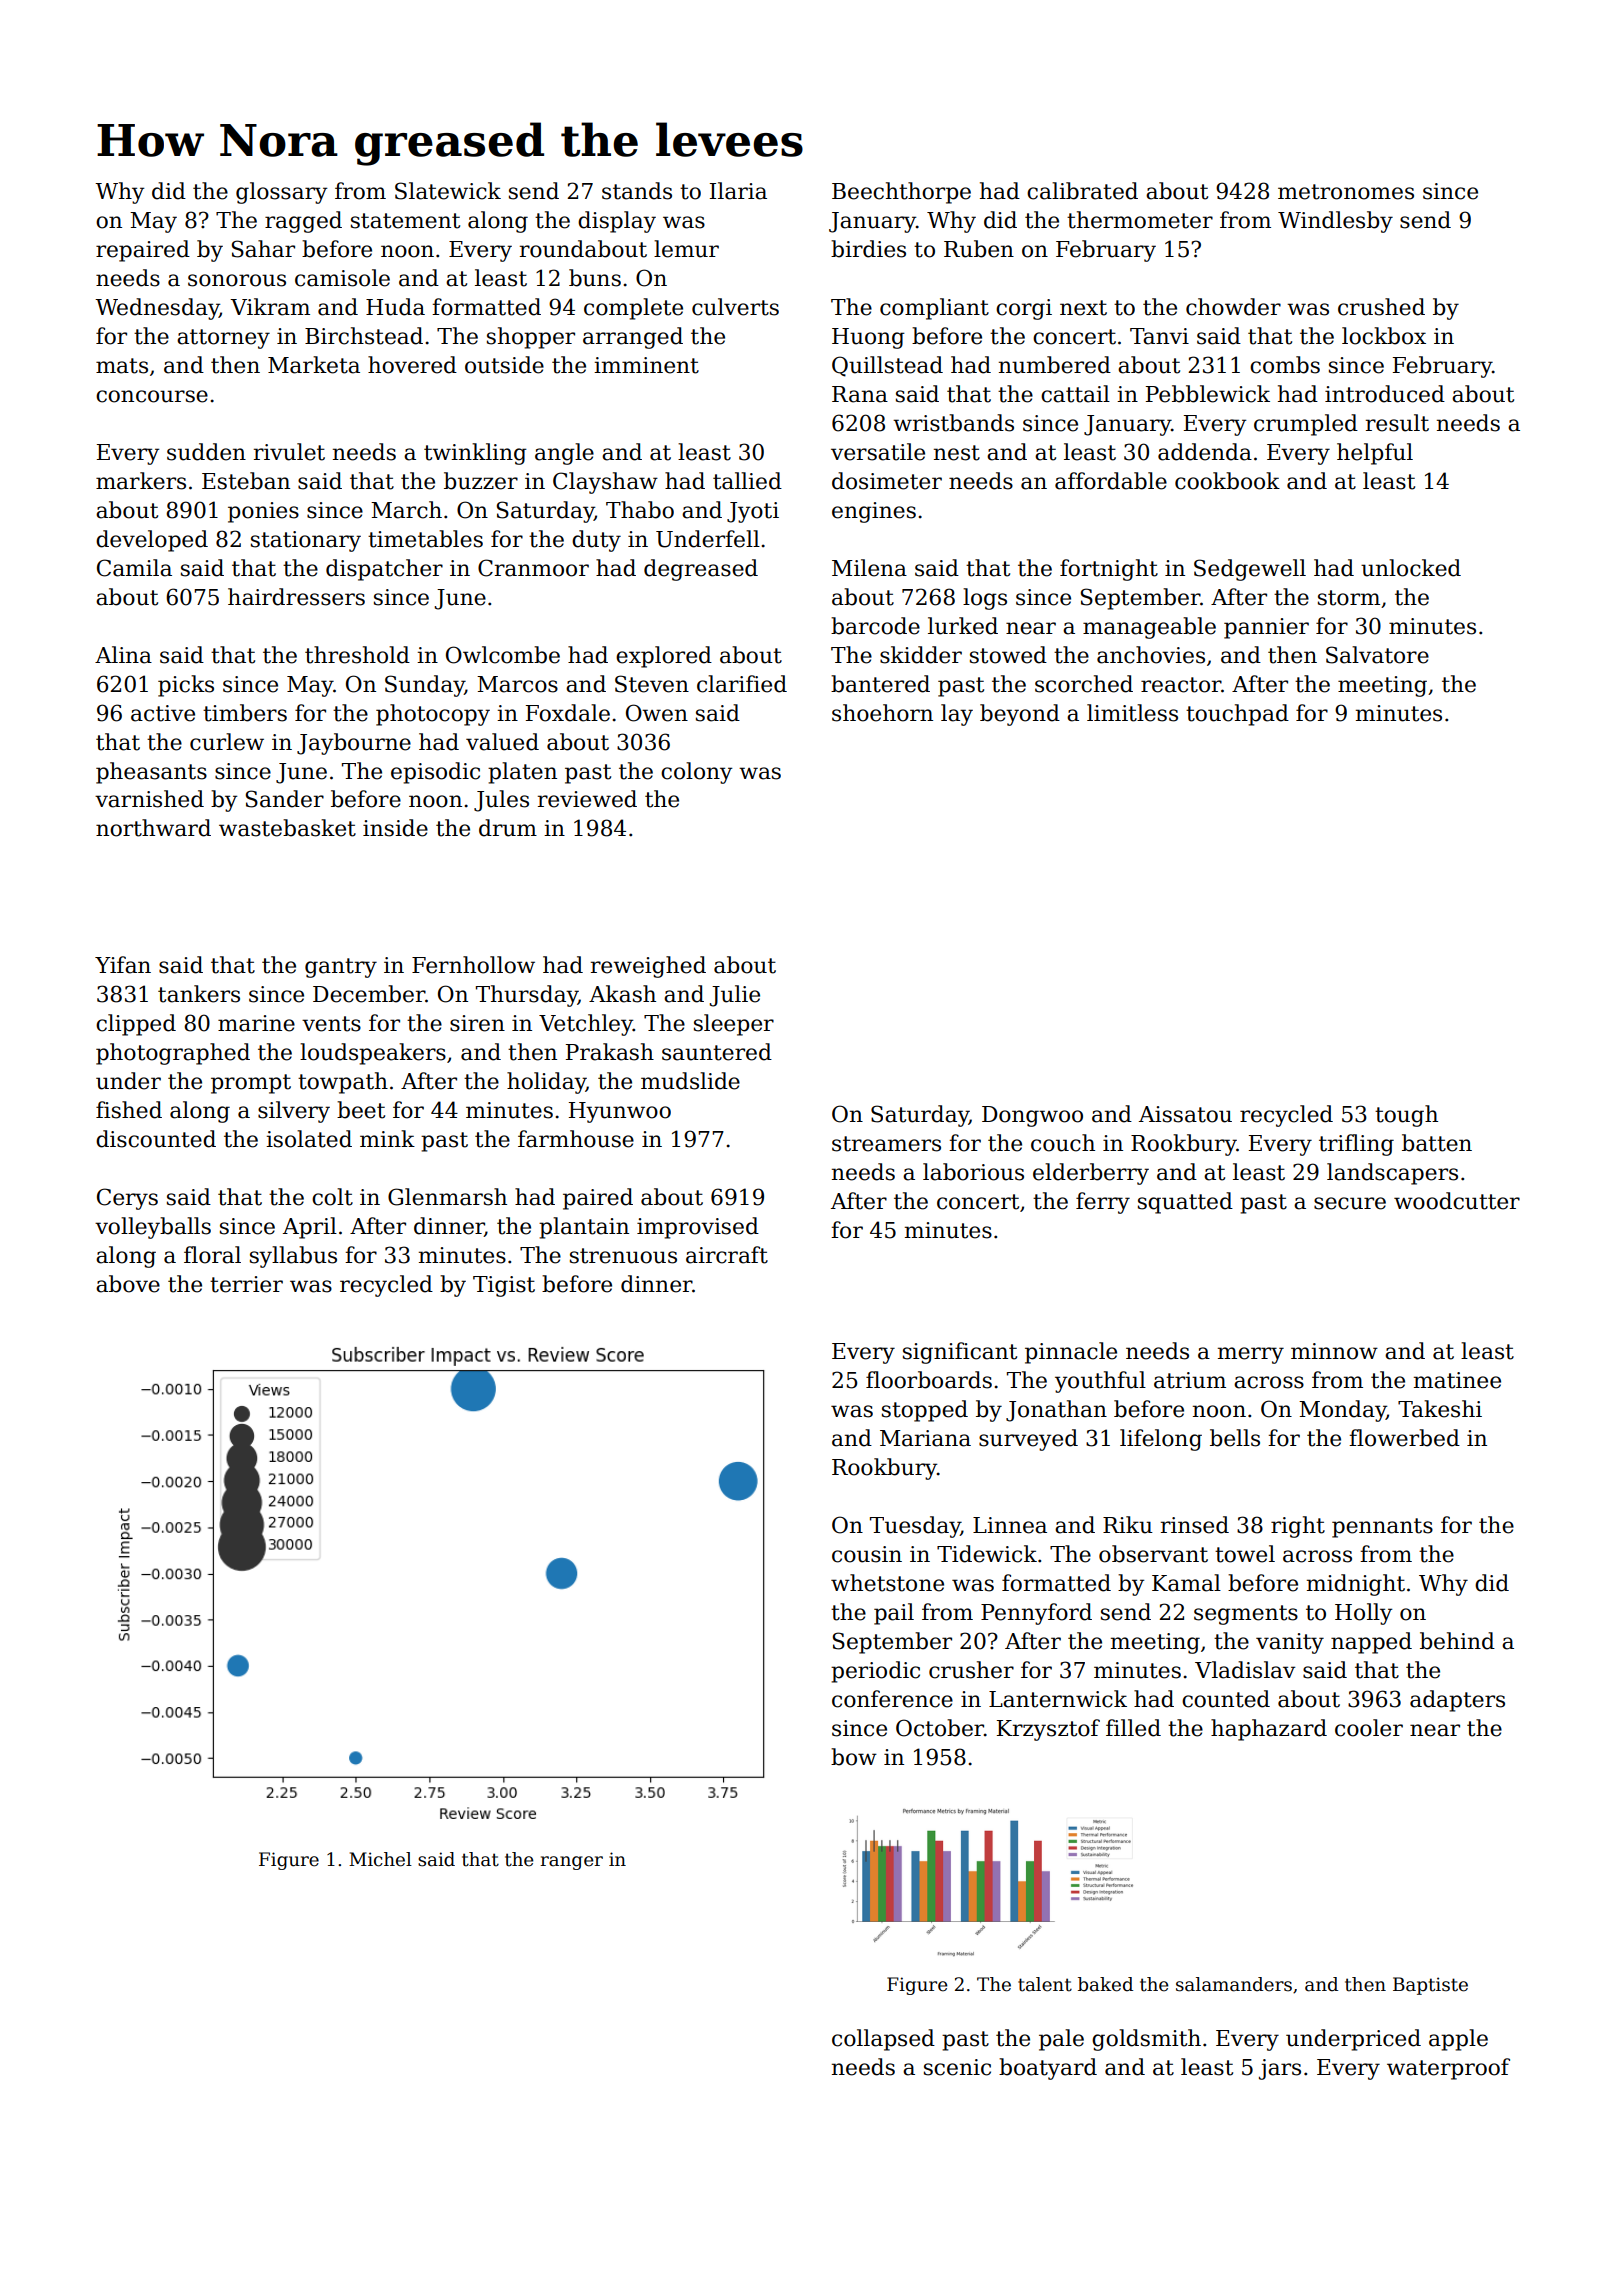 This page has width=1620, height=2292. I want to click on touchpad, so click(1237, 715).
